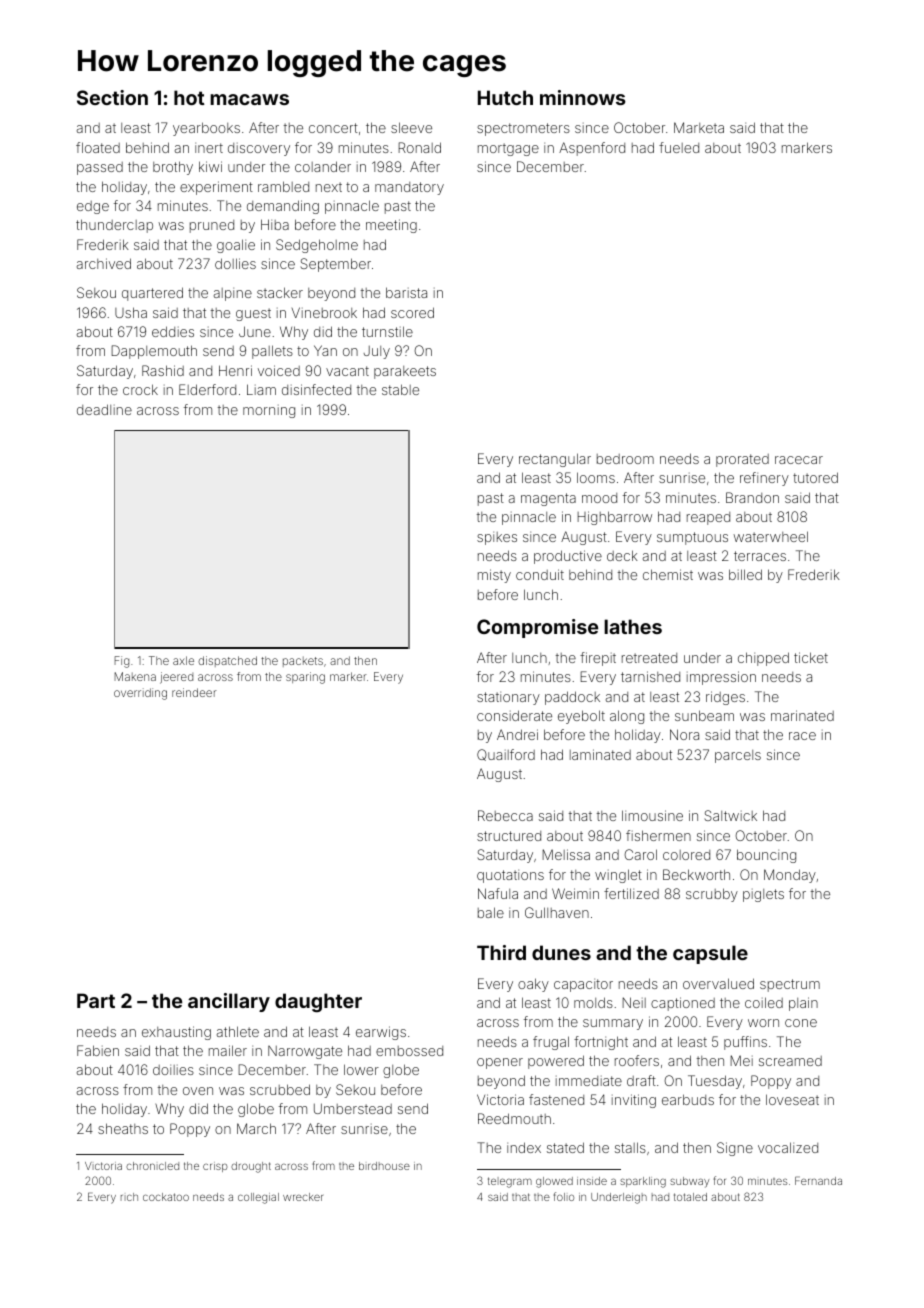 Image resolution: width=924 pixels, height=1308 pixels. Describe the element at coordinates (325, 350) in the screenshot. I see `Yan` at that location.
